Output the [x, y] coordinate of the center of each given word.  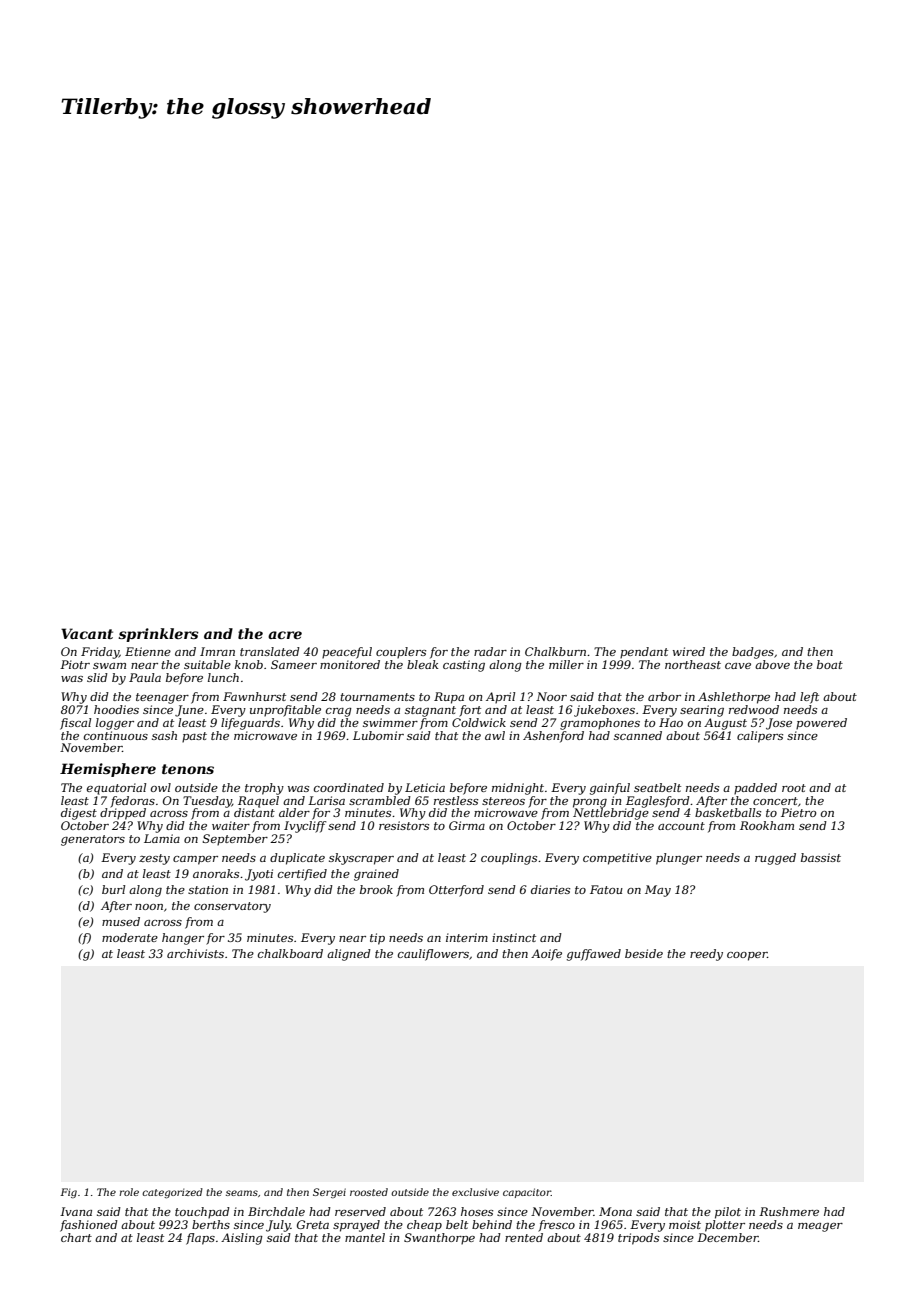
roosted [369, 1192]
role [129, 1192]
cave [738, 666]
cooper [747, 956]
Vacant [87, 633]
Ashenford [553, 737]
